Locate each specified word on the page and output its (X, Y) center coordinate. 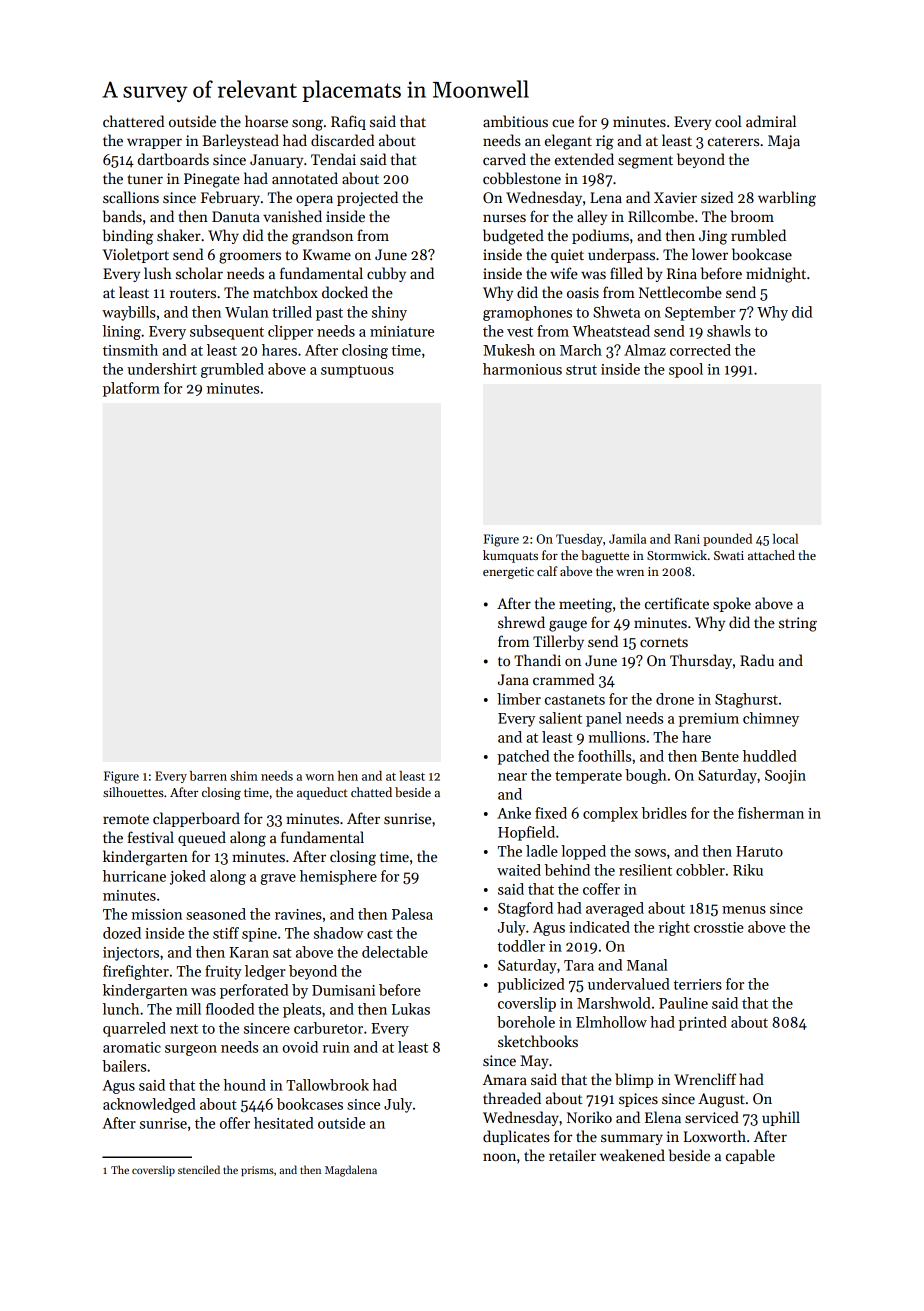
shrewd (521, 622)
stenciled (199, 1169)
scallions (131, 197)
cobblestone (522, 178)
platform (131, 389)
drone (675, 699)
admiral (771, 121)
